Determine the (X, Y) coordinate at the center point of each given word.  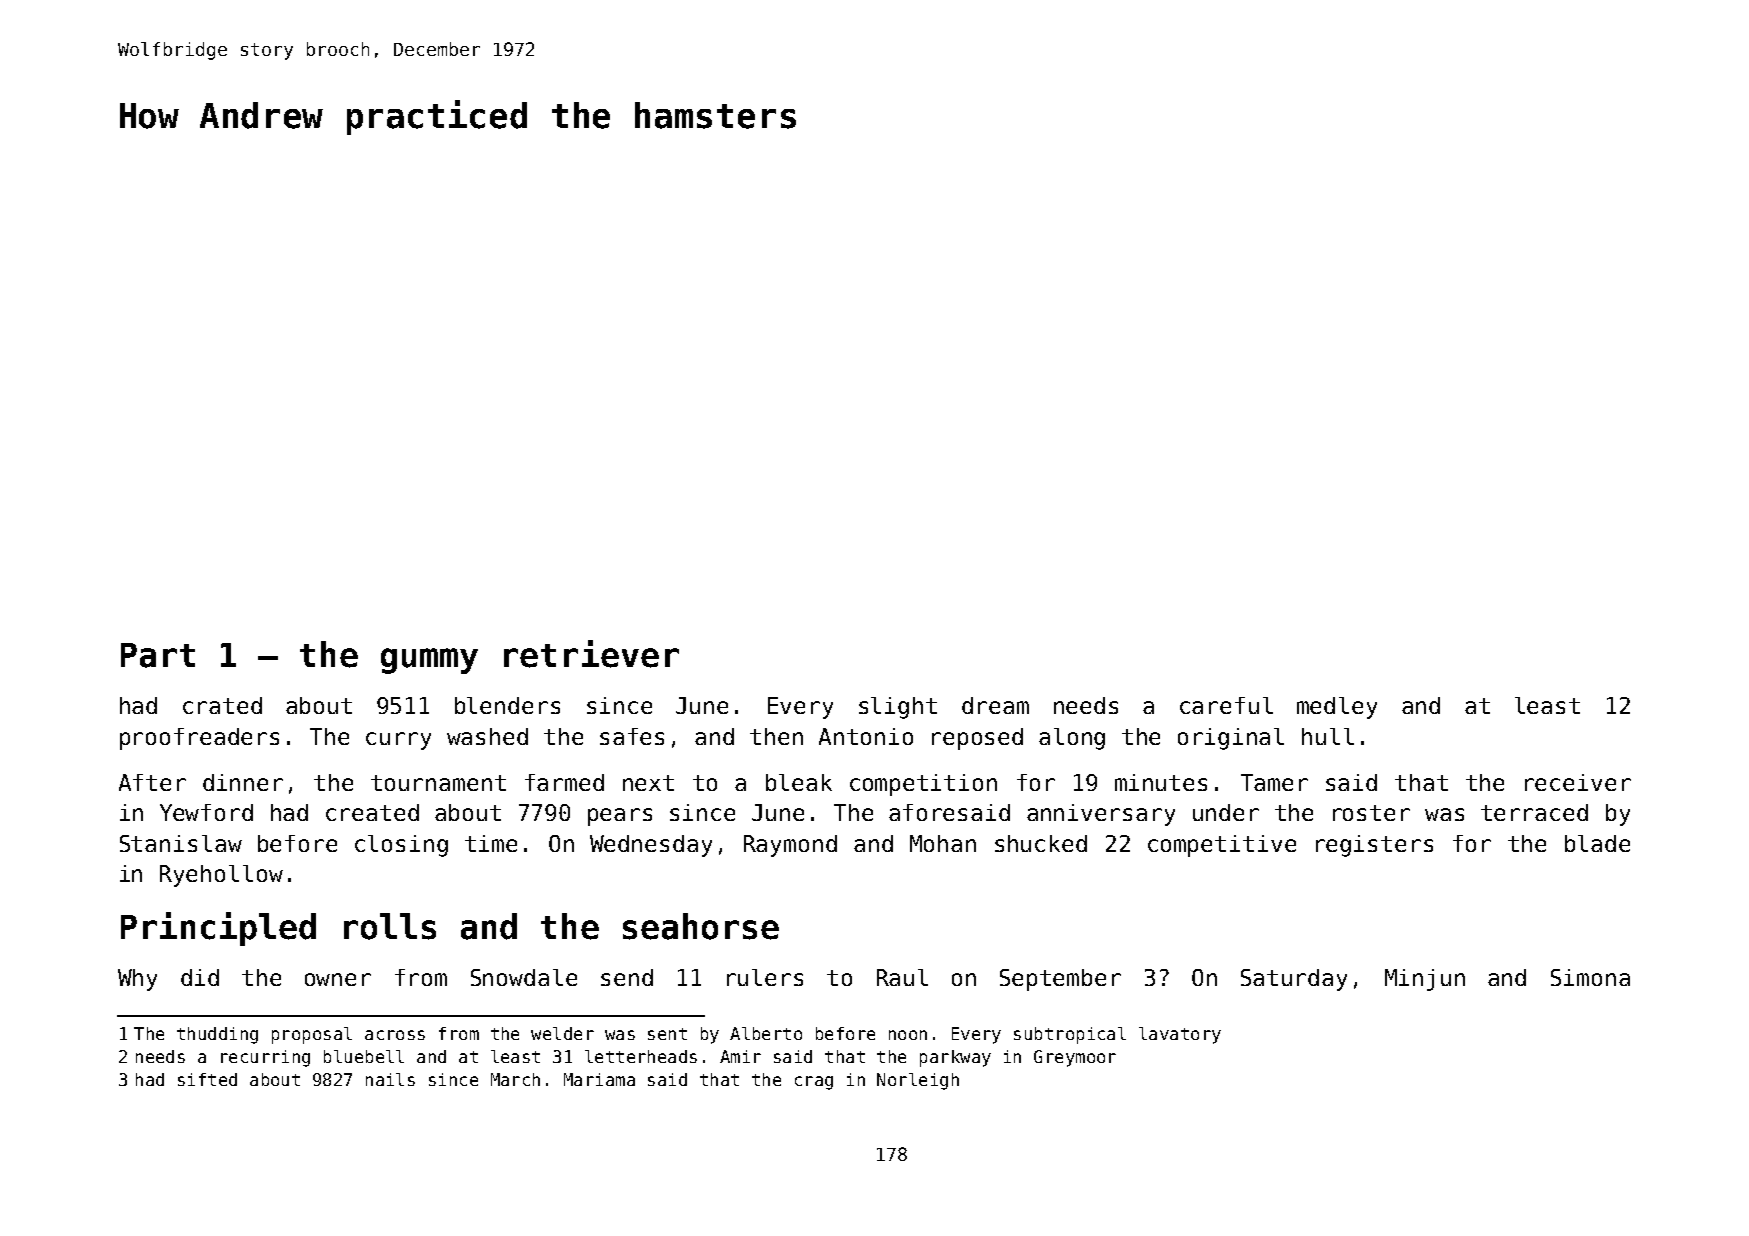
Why (137, 980)
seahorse (701, 926)
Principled (218, 929)
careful (1226, 705)
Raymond (790, 846)
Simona (1590, 977)
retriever (591, 654)
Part (158, 655)
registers (1374, 846)
